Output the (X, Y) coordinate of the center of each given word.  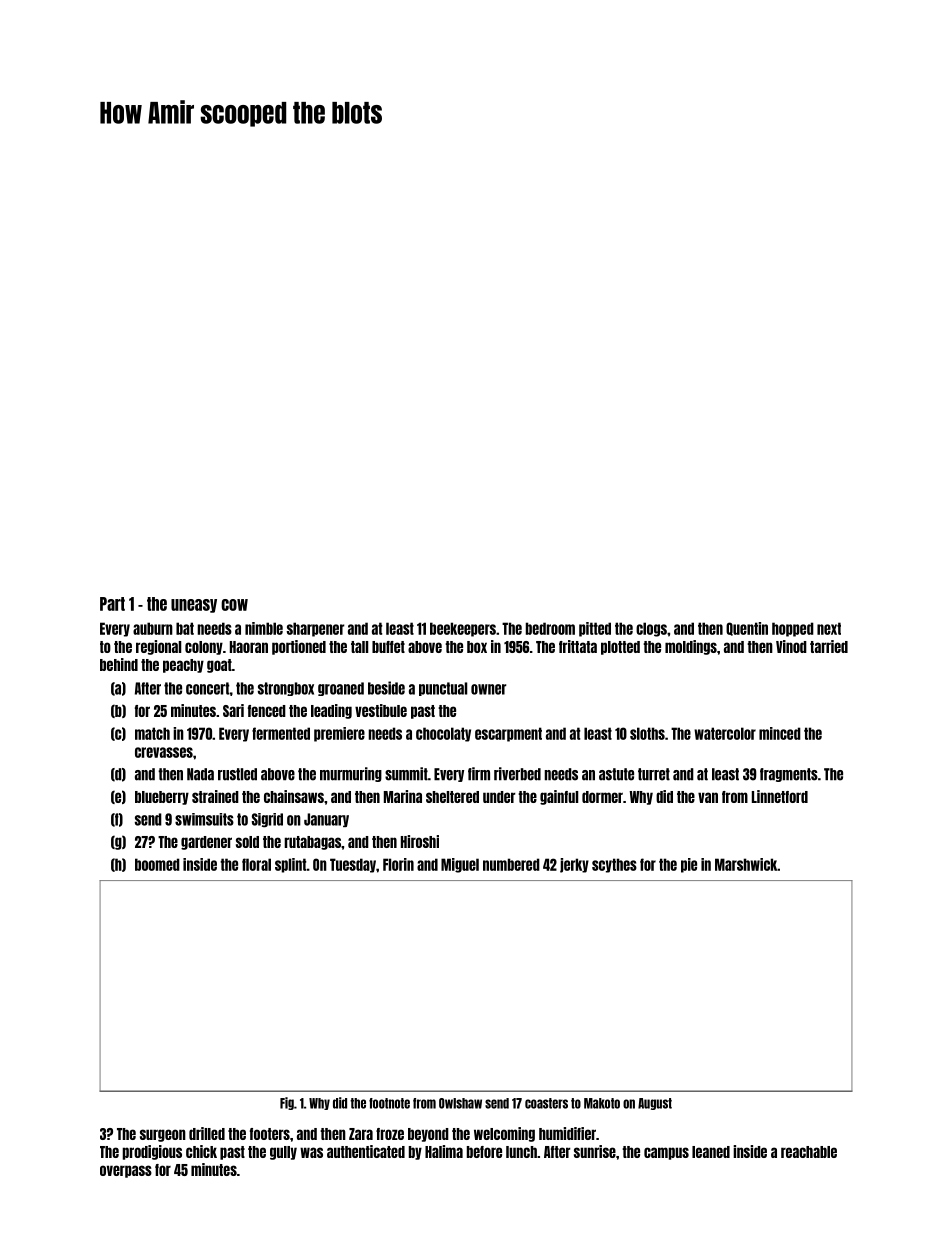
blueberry (162, 798)
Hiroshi (420, 841)
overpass (126, 1171)
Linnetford (780, 796)
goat (219, 666)
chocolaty (443, 734)
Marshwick (746, 864)
